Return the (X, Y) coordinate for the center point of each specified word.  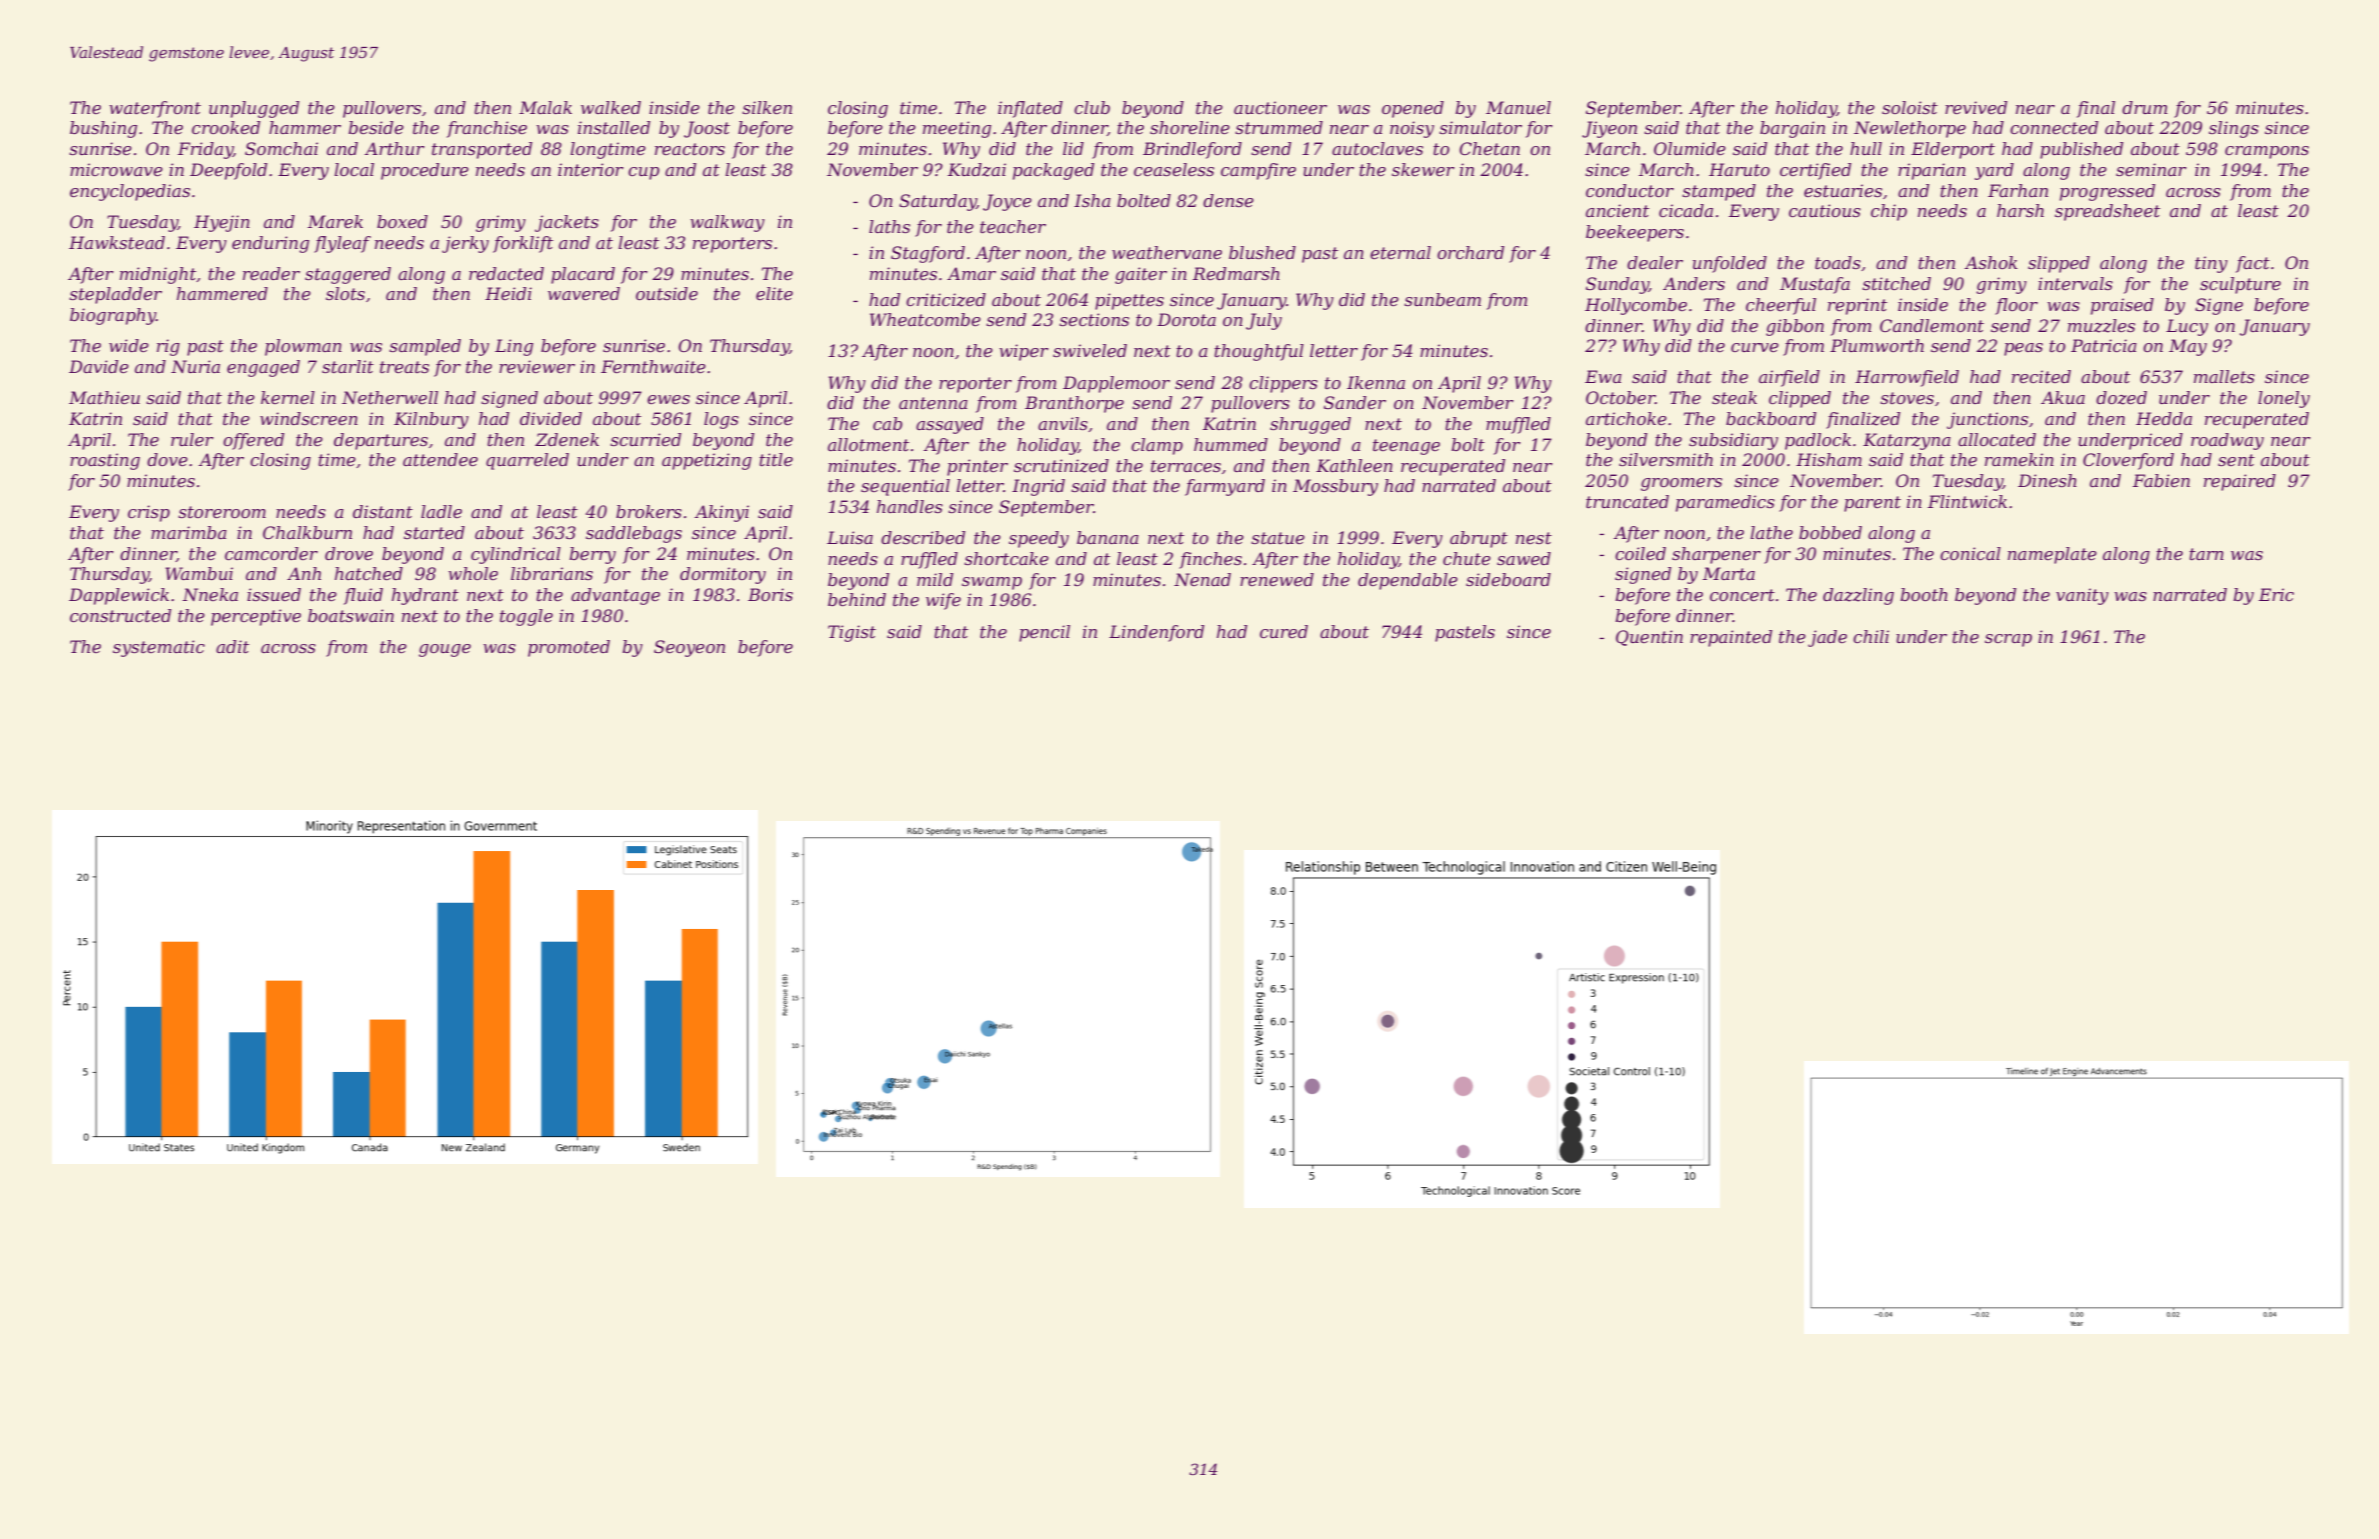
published (2081, 150)
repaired (2240, 482)
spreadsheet (2107, 212)
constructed (120, 615)
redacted (506, 273)
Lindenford (1156, 633)
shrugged (1310, 425)
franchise (487, 129)
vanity (2082, 596)
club (1092, 107)
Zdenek (567, 439)
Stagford (928, 254)
